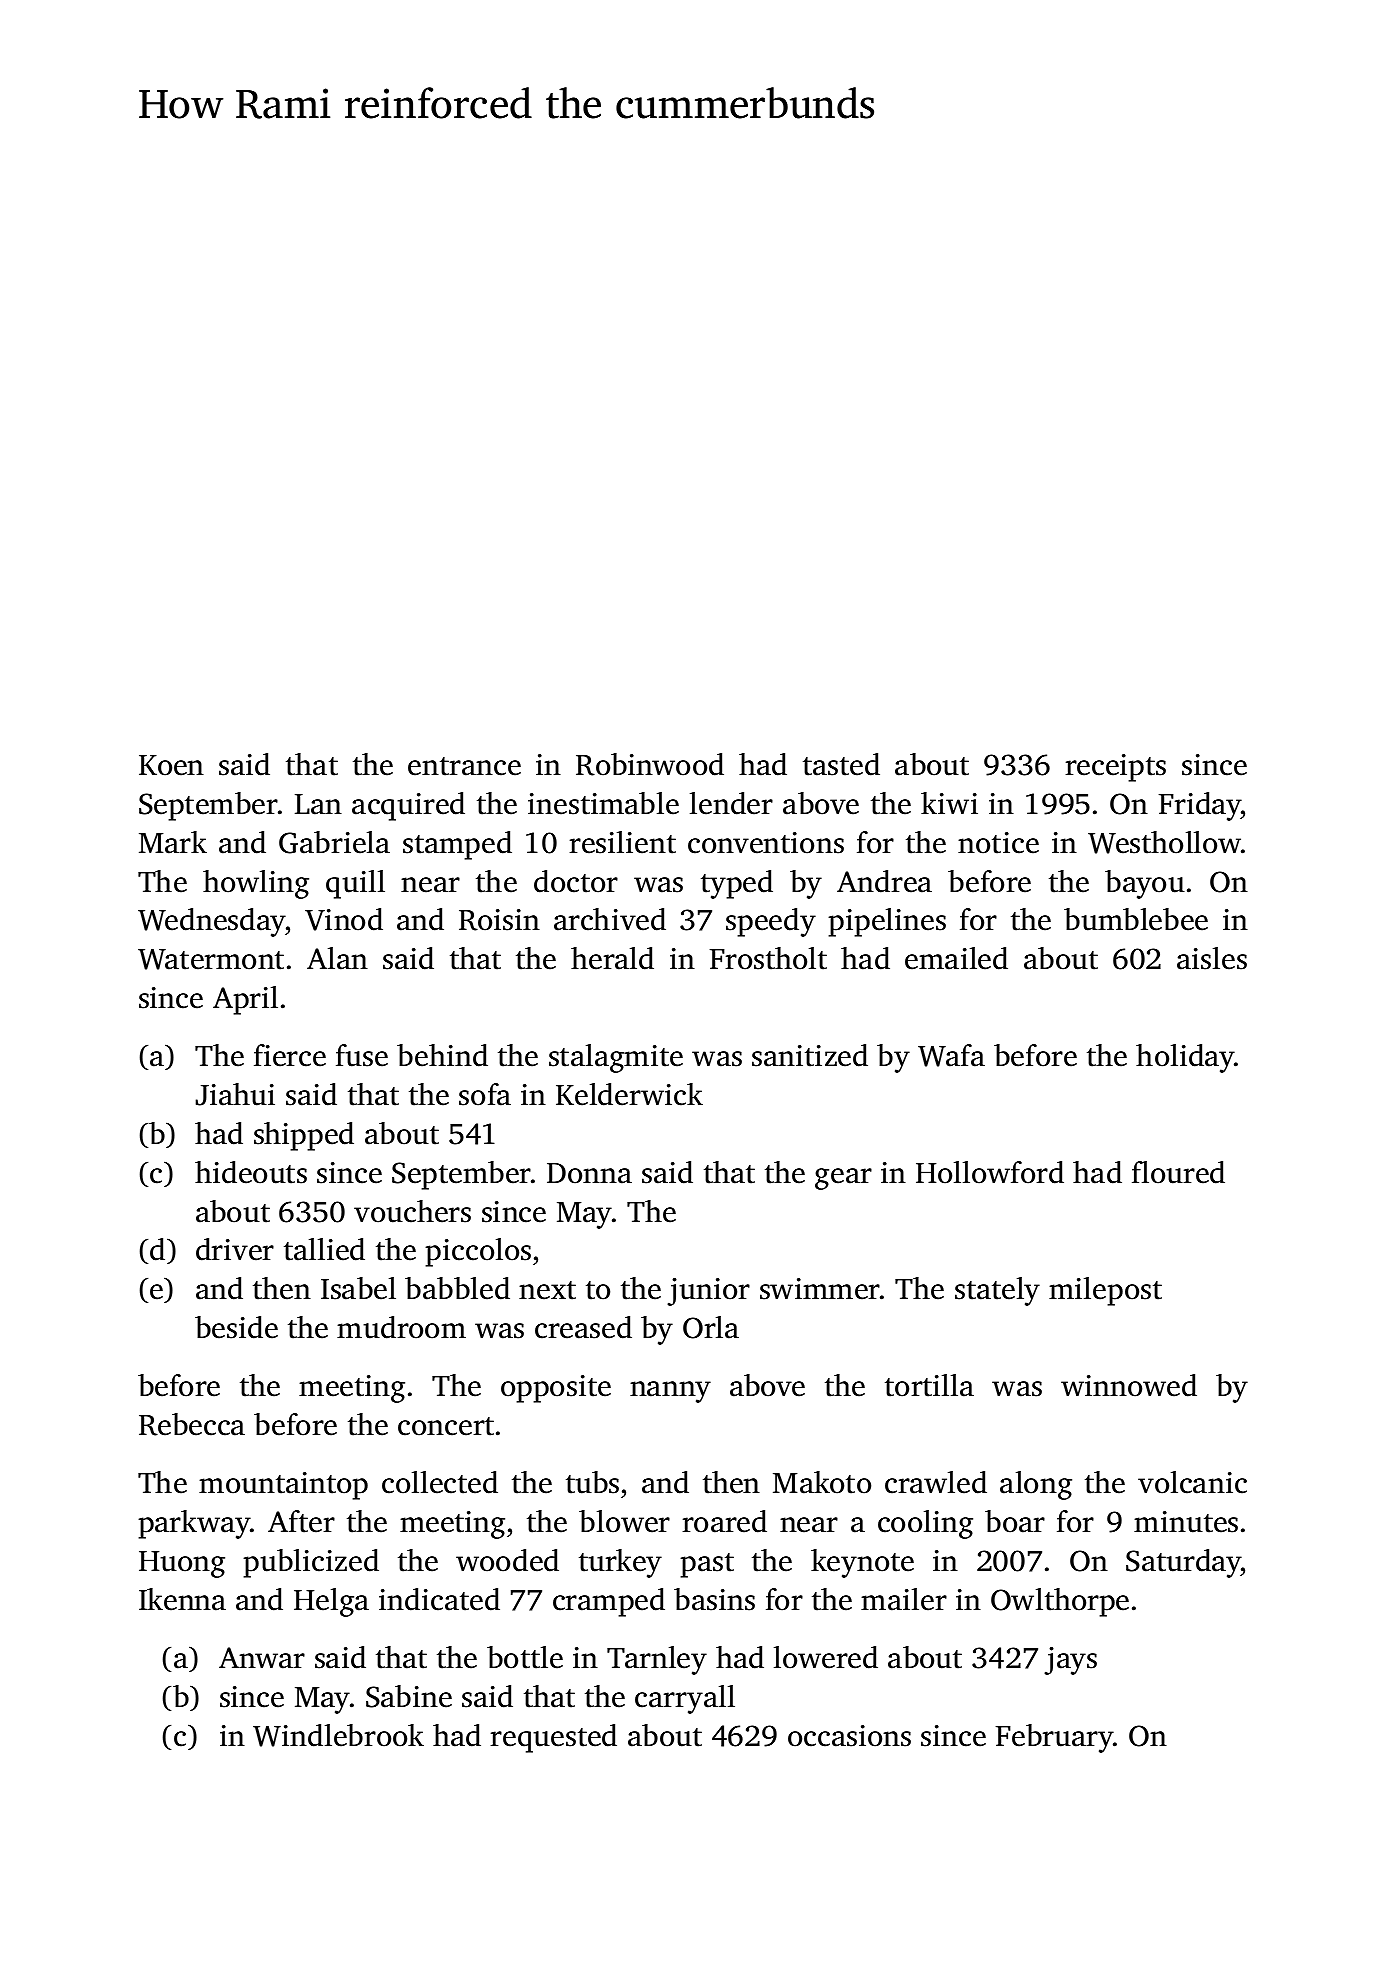  What do you see at coordinates (714, 1599) in the page?
I see `basins` at bounding box center [714, 1599].
